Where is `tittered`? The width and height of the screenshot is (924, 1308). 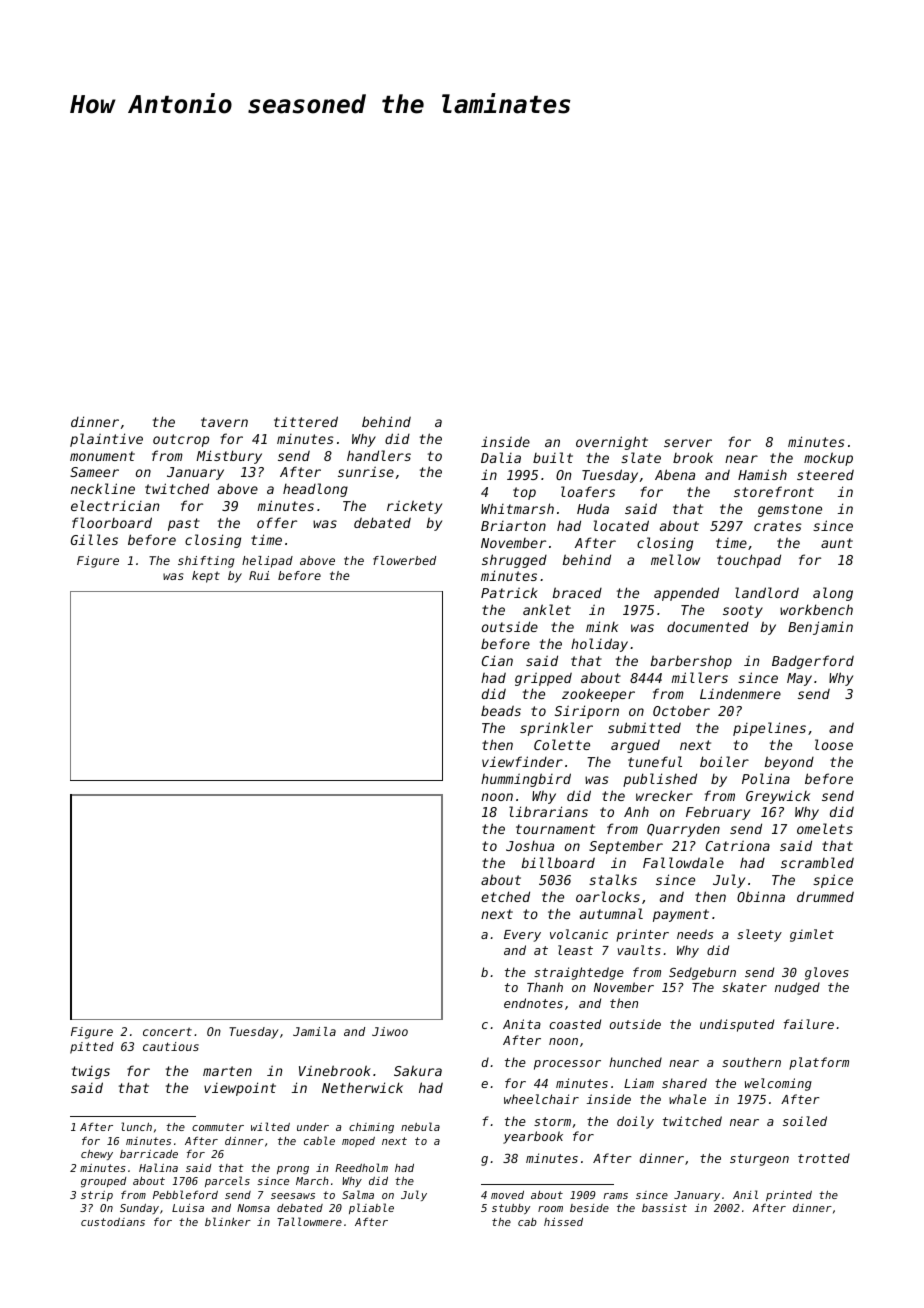
tittered is located at coordinates (306, 421).
